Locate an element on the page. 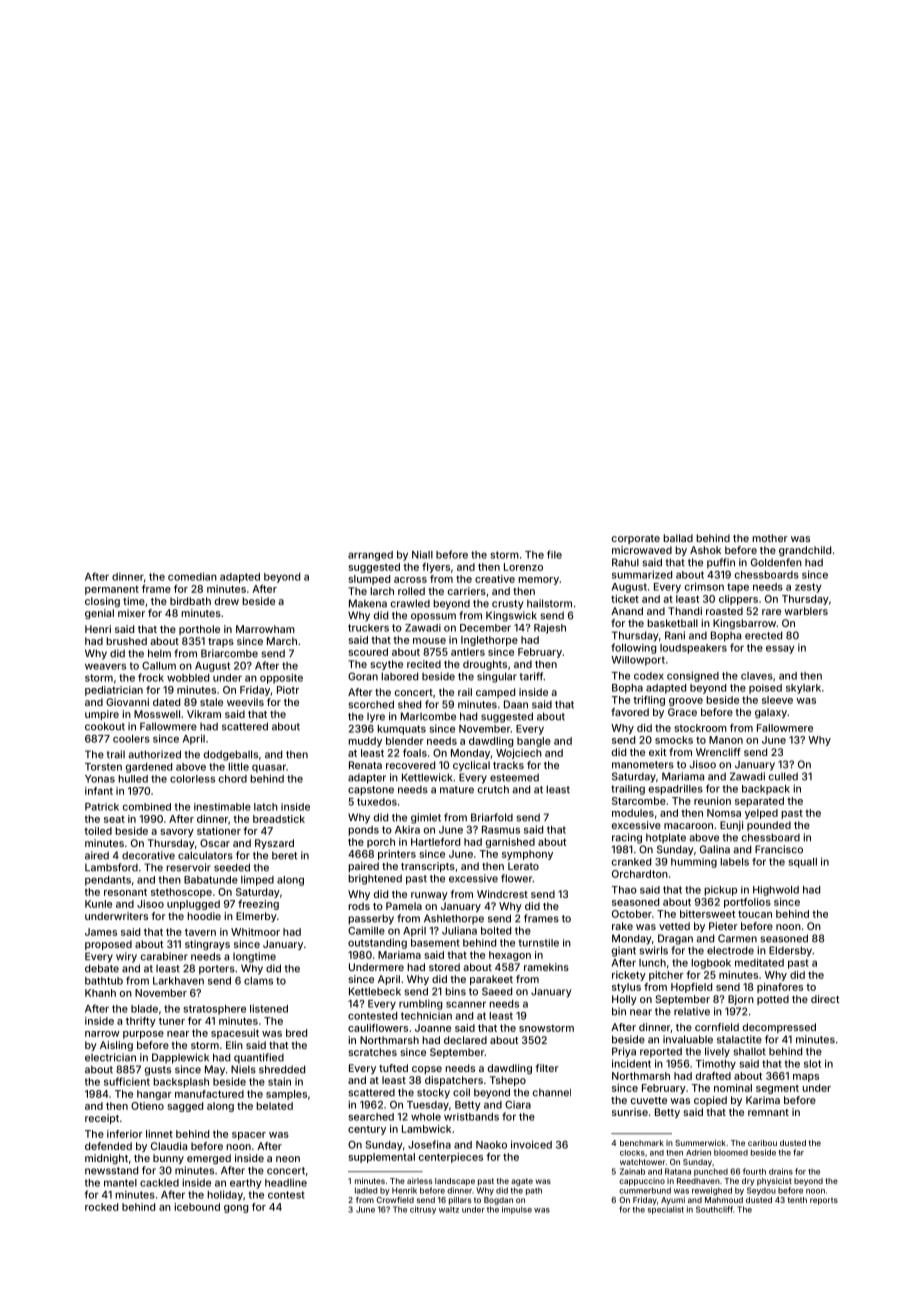 The height and width of the page is (1308, 924). cuvette is located at coordinates (649, 1100).
